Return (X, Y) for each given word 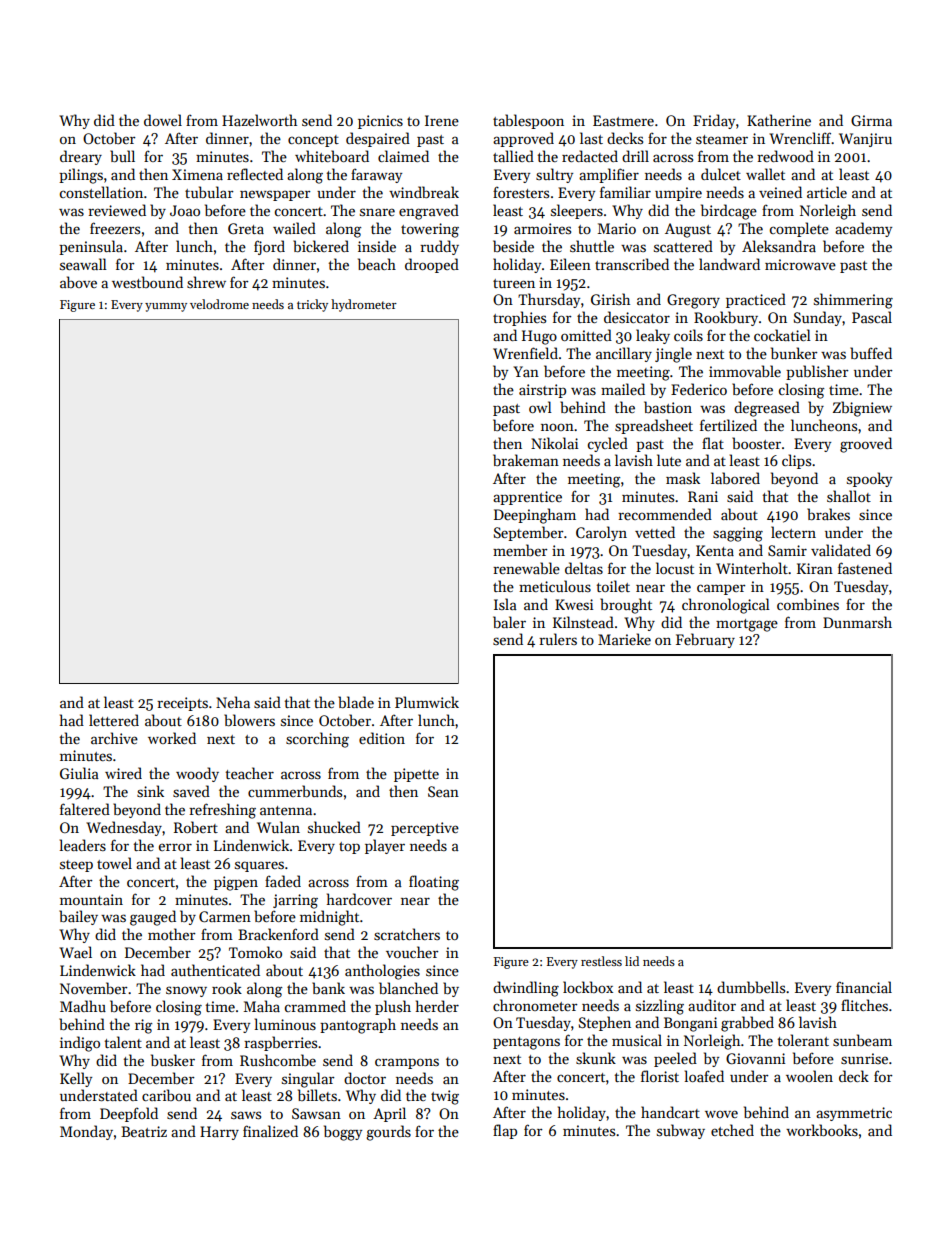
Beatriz (144, 1131)
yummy (166, 307)
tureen (514, 283)
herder (437, 1006)
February (705, 640)
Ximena (197, 174)
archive (114, 738)
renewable (526, 568)
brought (626, 606)
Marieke (624, 639)
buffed (871, 353)
